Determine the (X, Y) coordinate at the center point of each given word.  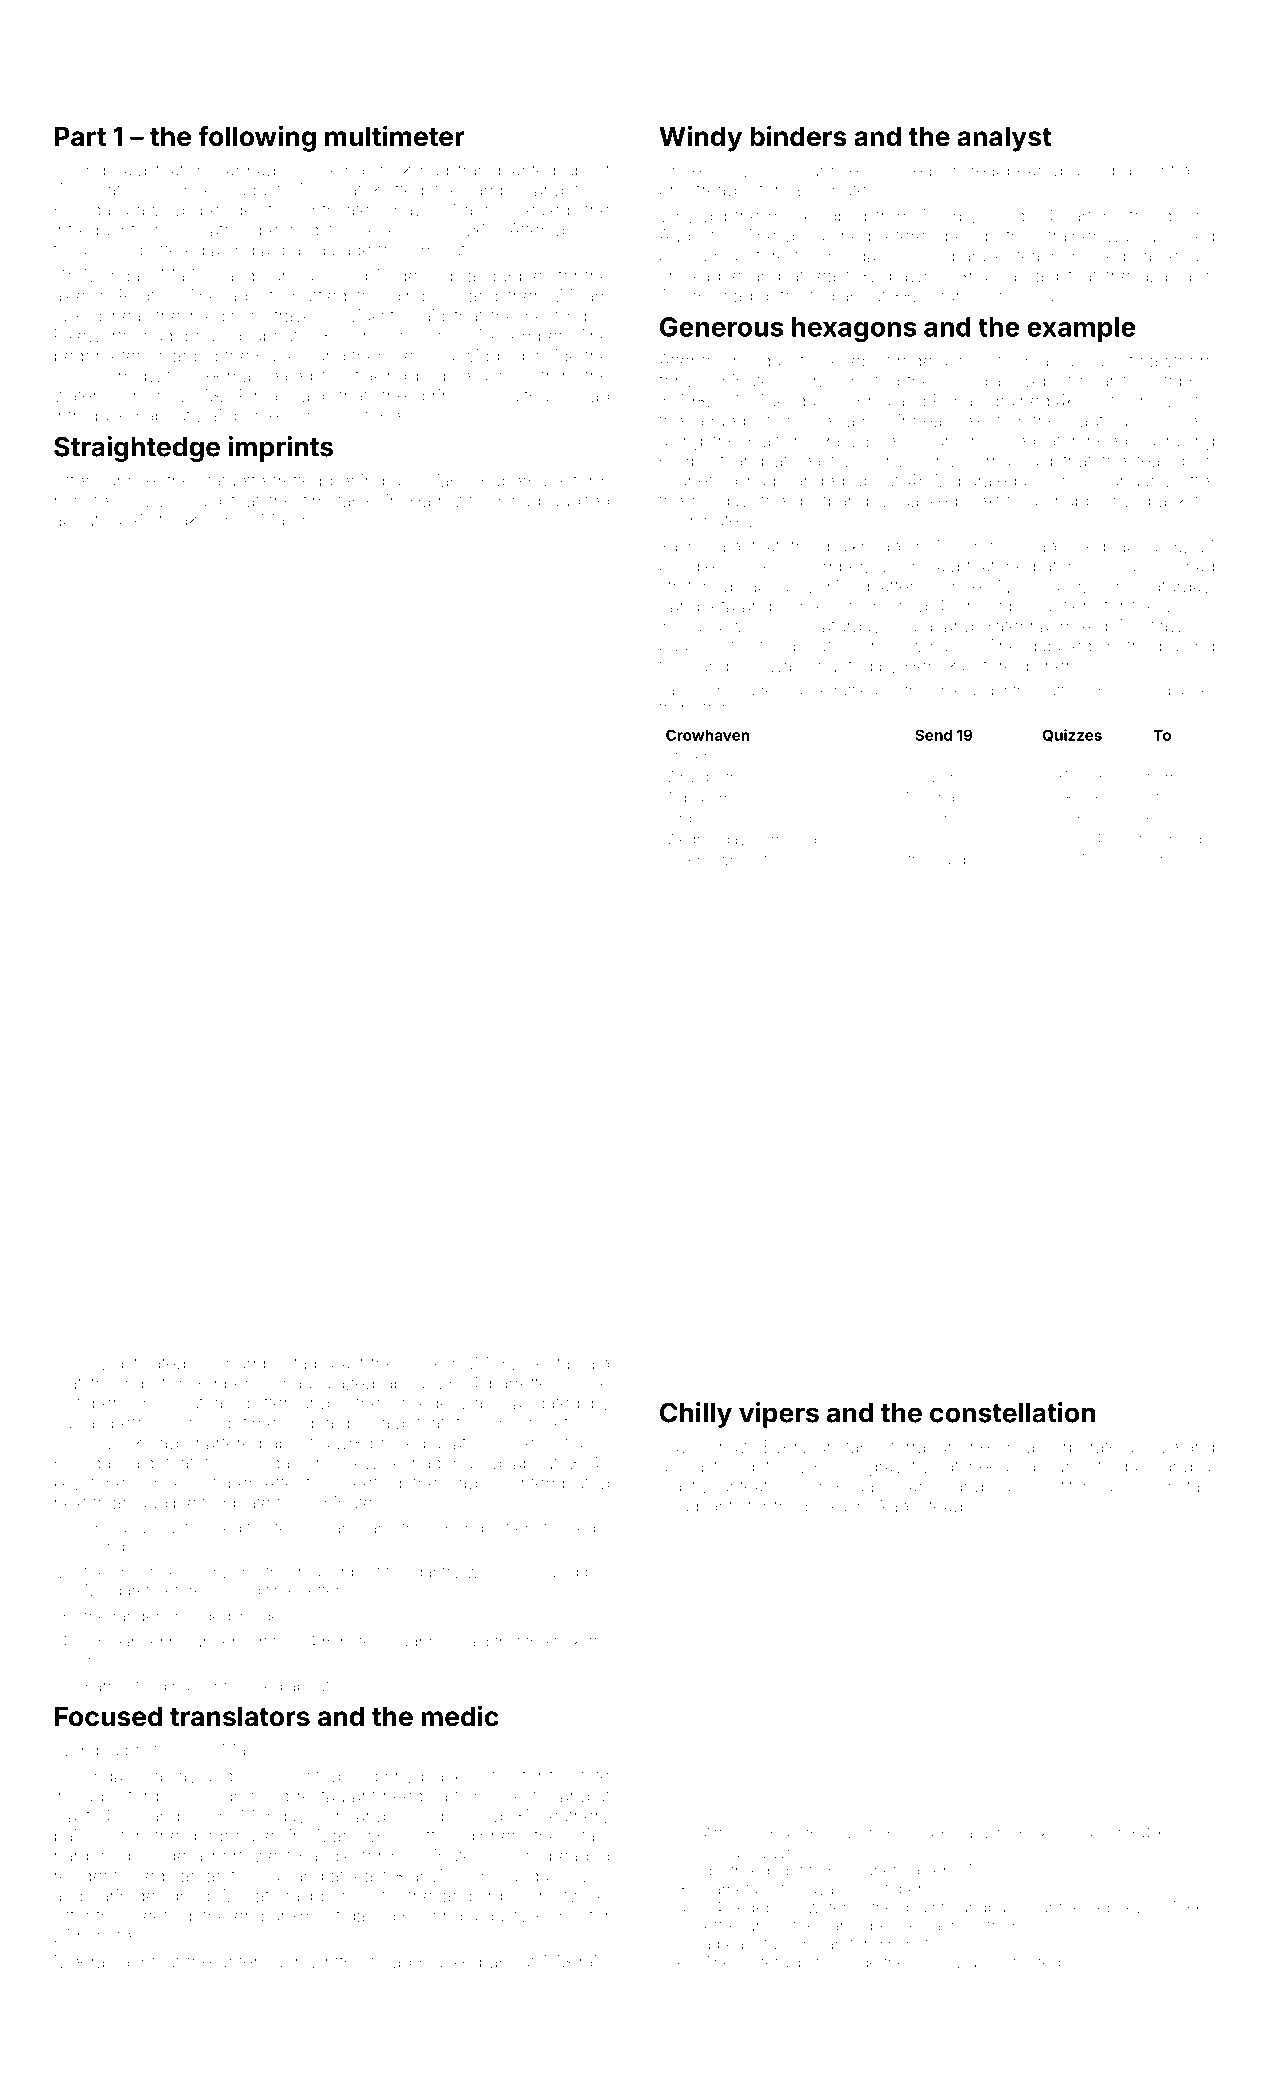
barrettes (523, 1383)
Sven (589, 1876)
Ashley (80, 1365)
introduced (97, 415)
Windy (700, 138)
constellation (1012, 1412)
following (257, 138)
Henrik (931, 666)
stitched (1083, 1486)
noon (365, 1592)
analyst (1004, 139)
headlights (700, 1508)
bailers (80, 1836)
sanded (815, 480)
